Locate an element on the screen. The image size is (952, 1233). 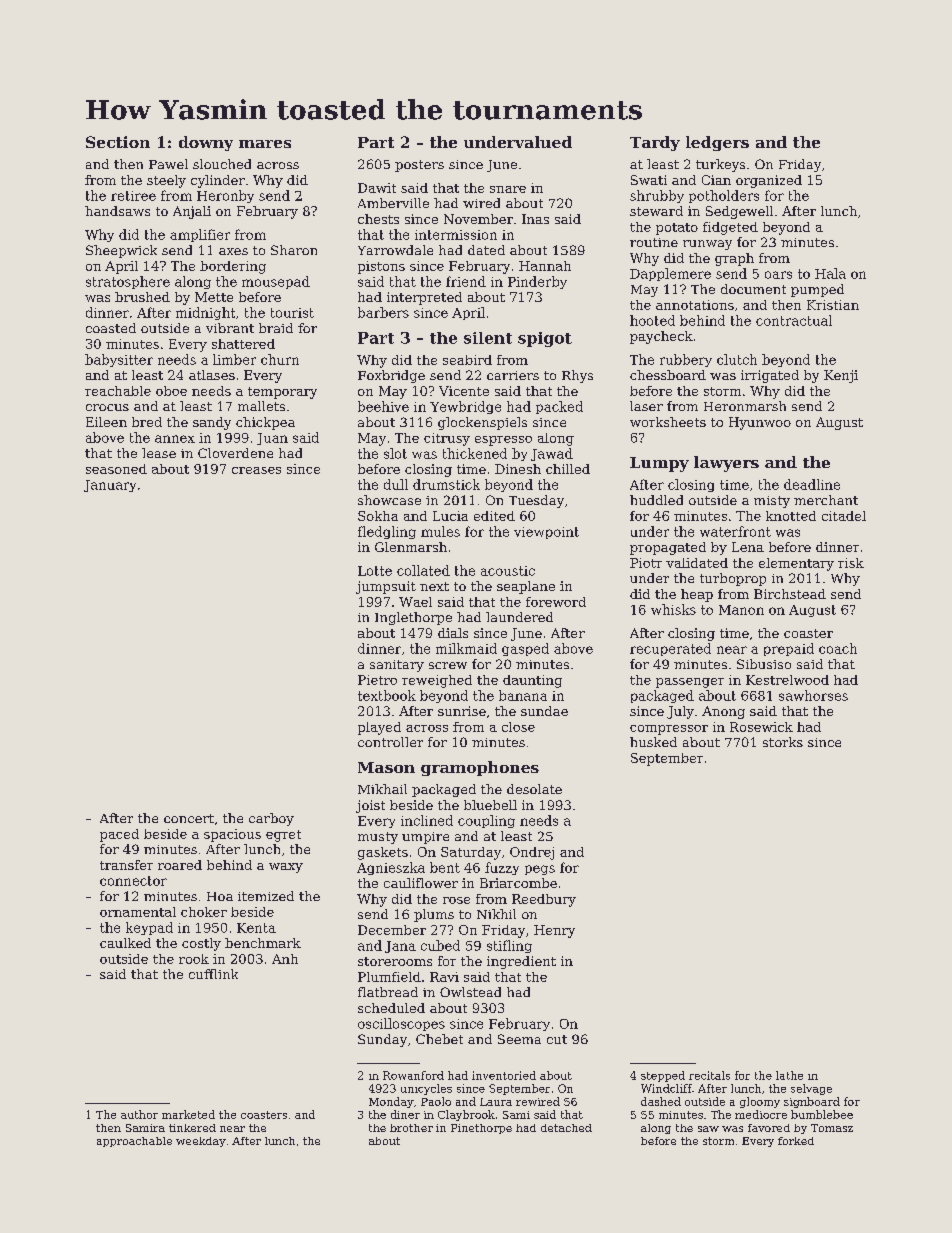
friend is located at coordinates (466, 281).
